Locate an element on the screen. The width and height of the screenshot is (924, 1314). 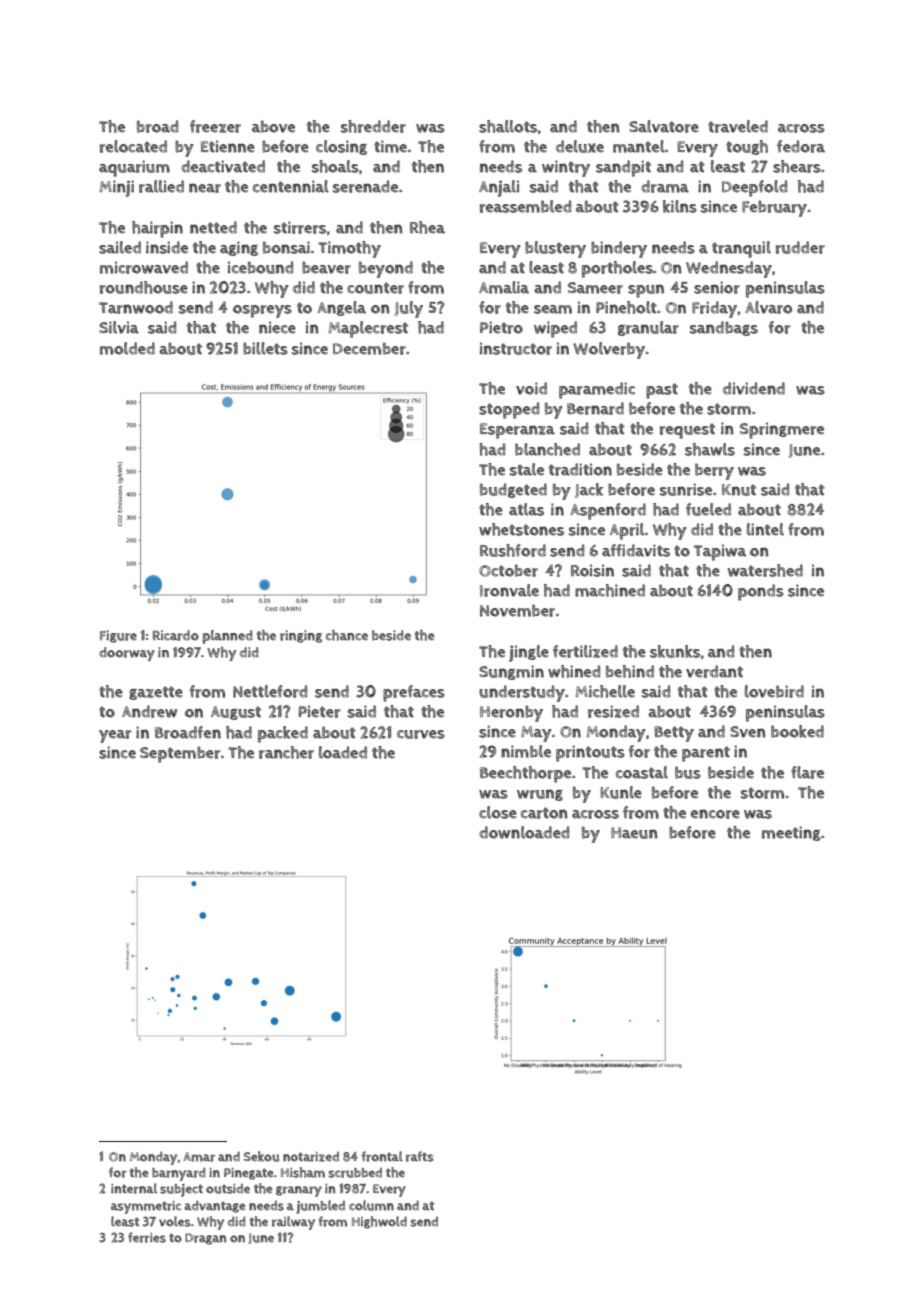
behind is located at coordinates (630, 671).
